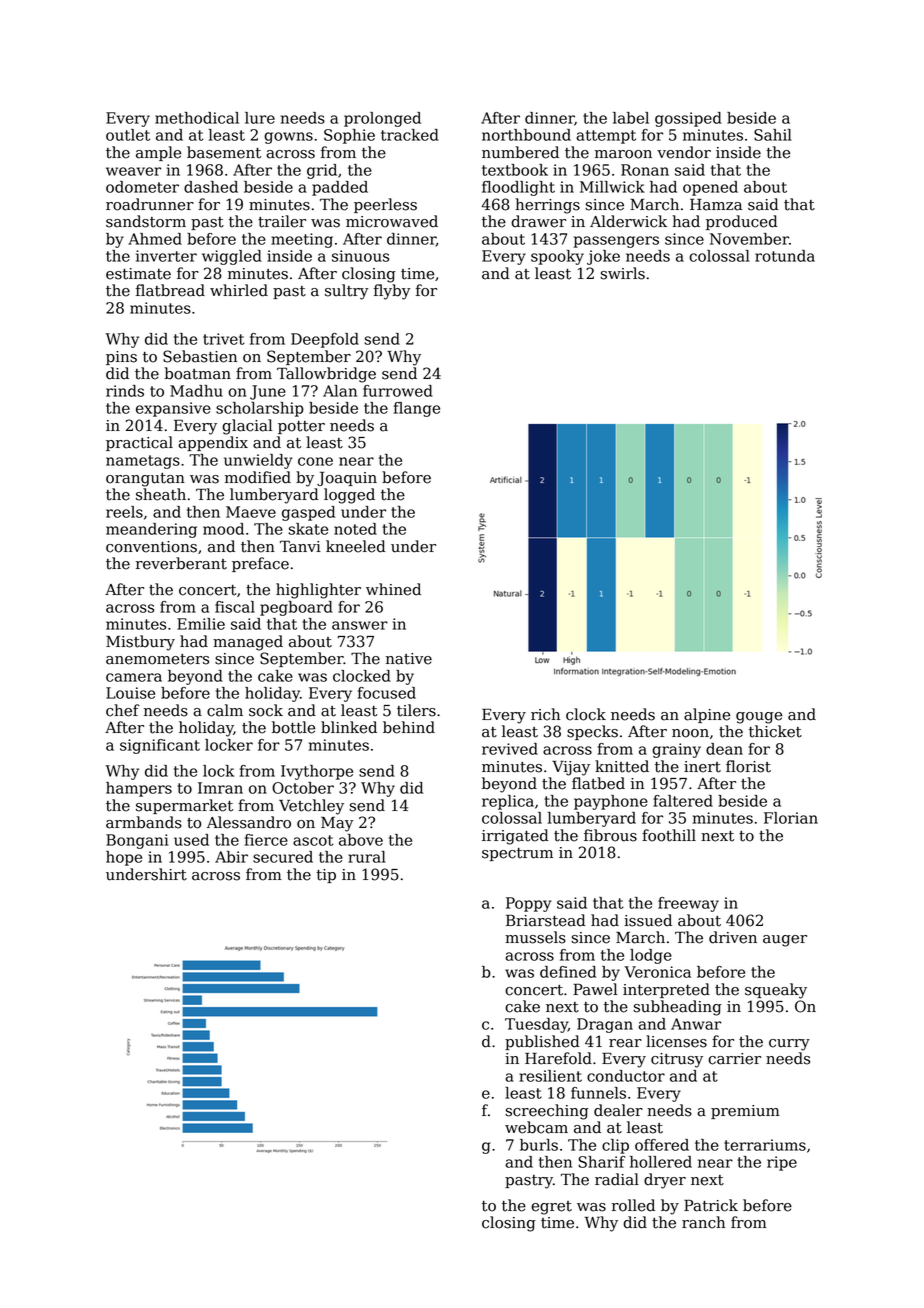 This screenshot has width=924, height=1308. I want to click on tilers, so click(416, 710).
